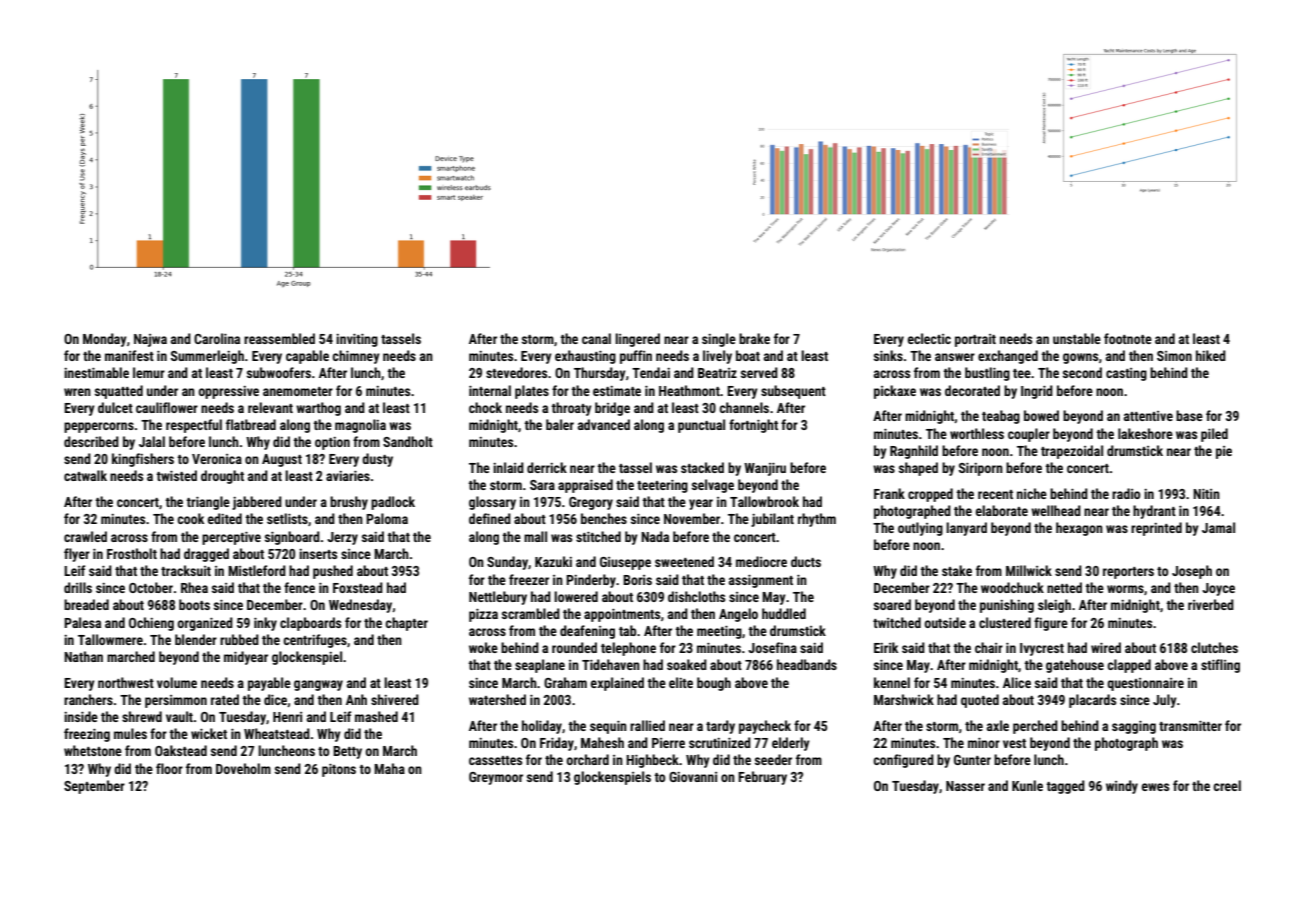 The width and height of the image is (1308, 924). I want to click on assignment, so click(761, 581).
